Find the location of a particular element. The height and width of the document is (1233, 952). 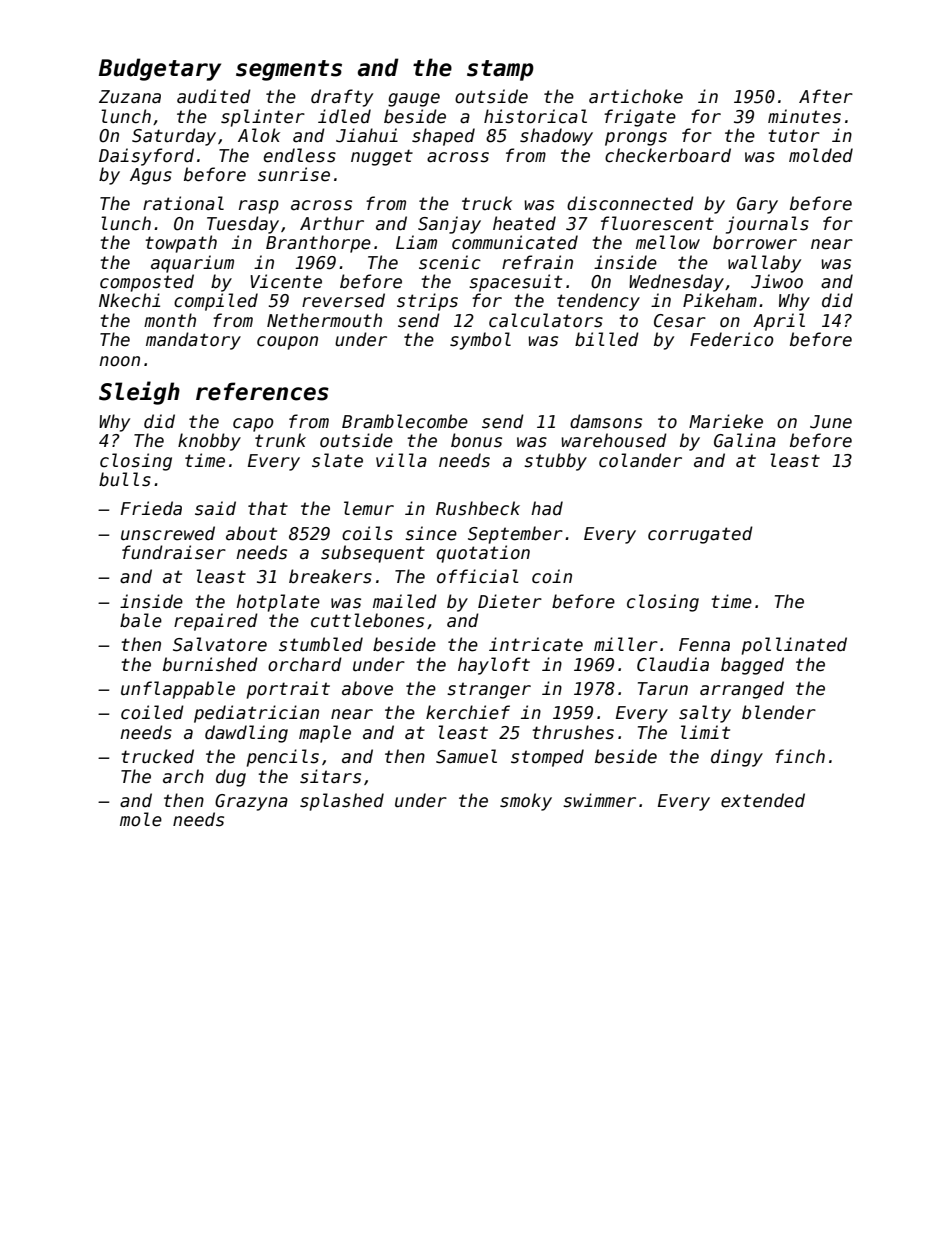

stamp is located at coordinates (500, 70).
